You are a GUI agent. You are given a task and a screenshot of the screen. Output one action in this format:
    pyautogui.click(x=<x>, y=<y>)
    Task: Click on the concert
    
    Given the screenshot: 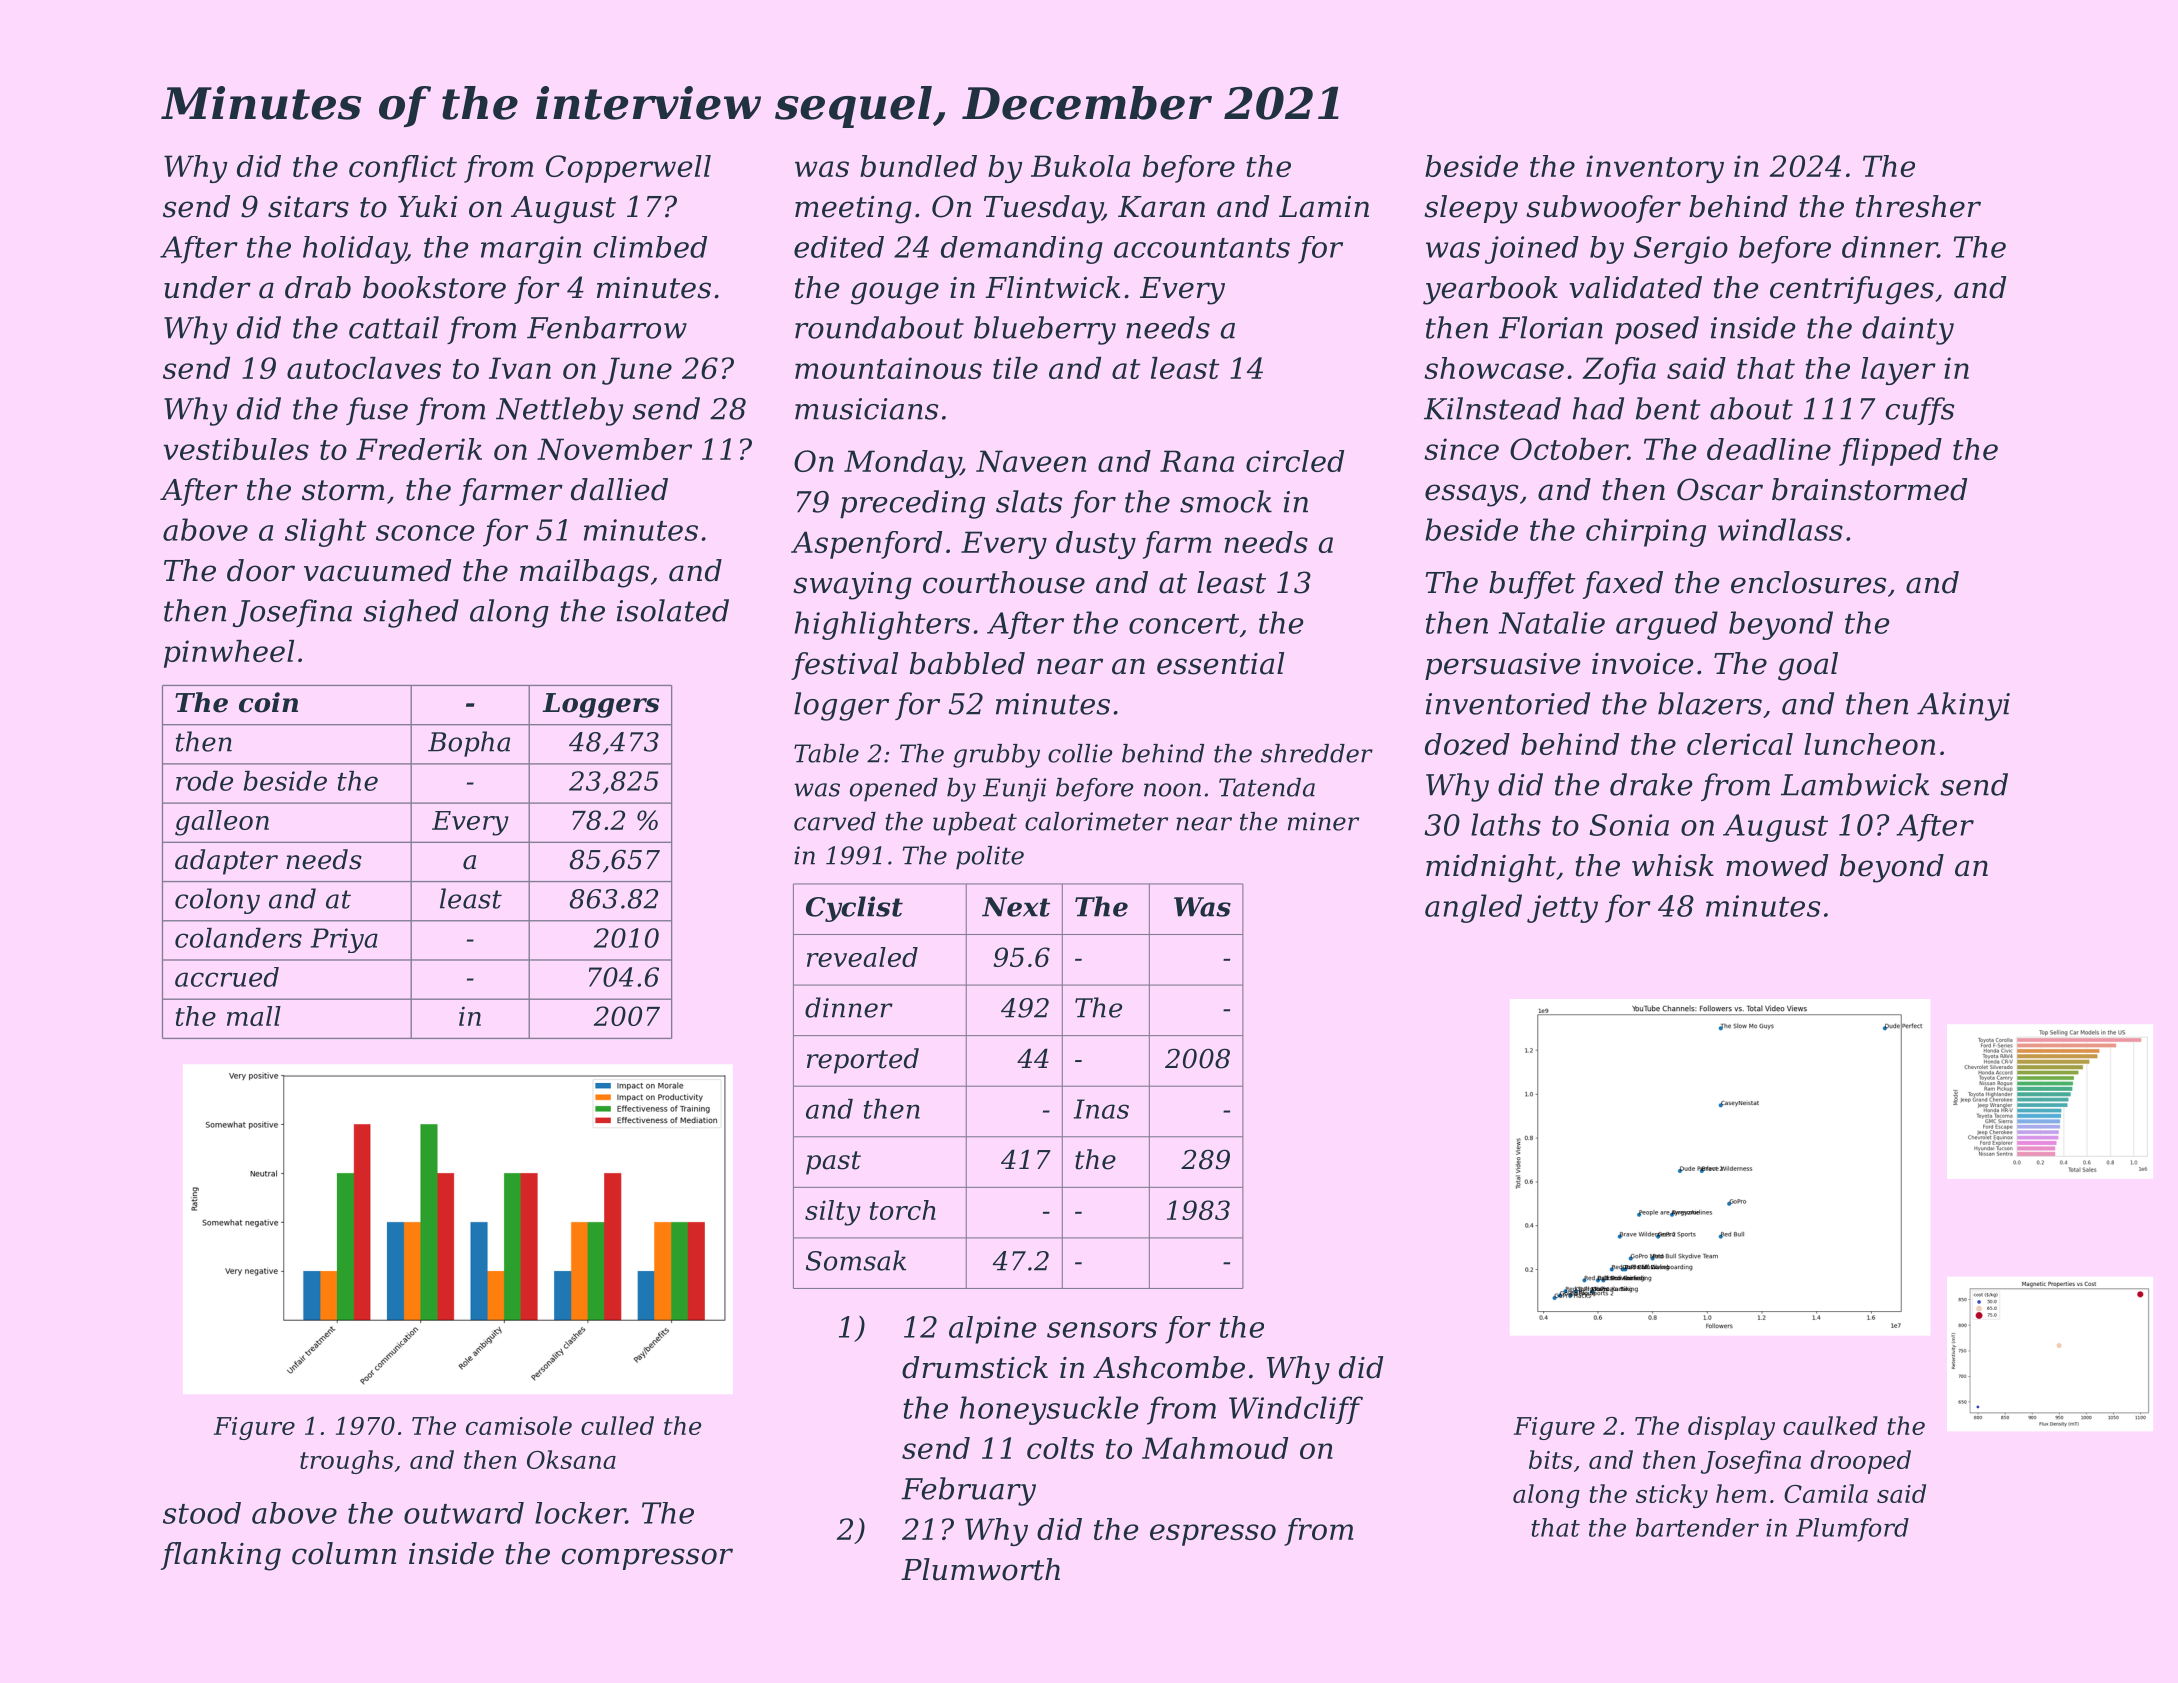 What is the action you would take?
    pyautogui.click(x=1184, y=624)
